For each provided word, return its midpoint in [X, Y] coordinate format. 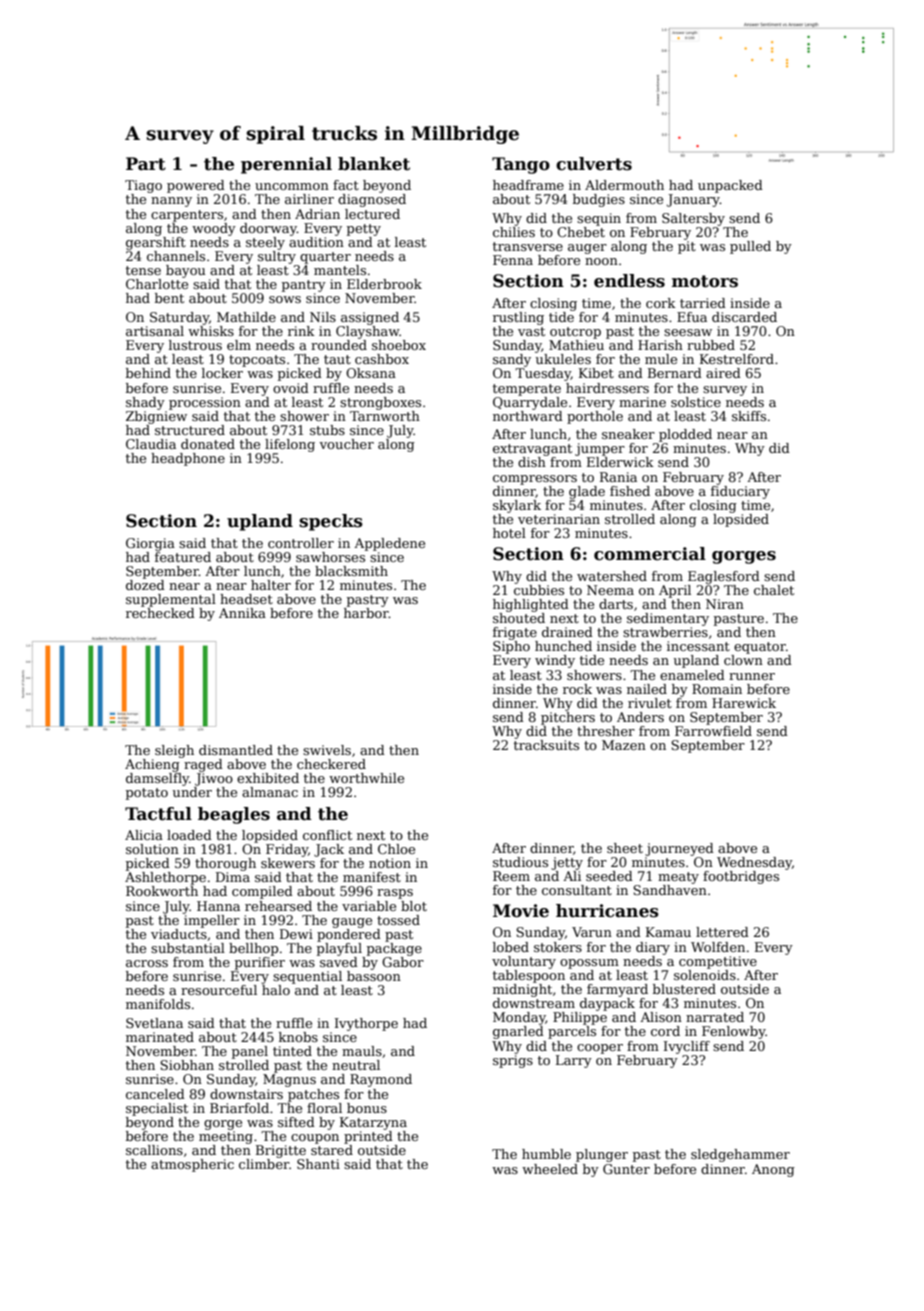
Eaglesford [724, 577]
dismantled [236, 750]
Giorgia [150, 544]
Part [146, 164]
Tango [521, 165]
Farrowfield [713, 731]
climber [264, 1164]
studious [520, 862]
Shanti [318, 1164]
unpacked [730, 186]
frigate [515, 633]
